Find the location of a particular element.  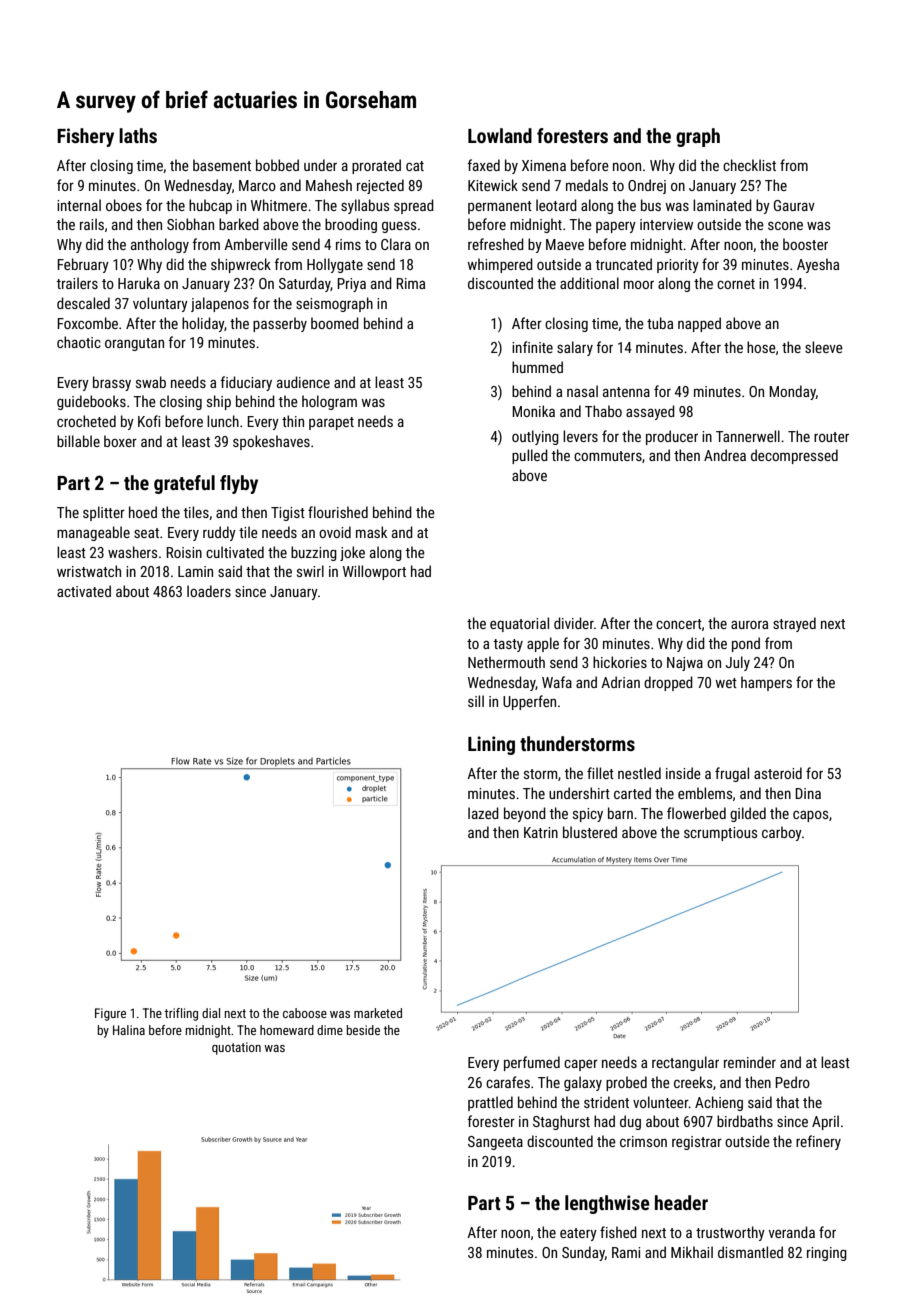

loaders is located at coordinates (209, 591).
